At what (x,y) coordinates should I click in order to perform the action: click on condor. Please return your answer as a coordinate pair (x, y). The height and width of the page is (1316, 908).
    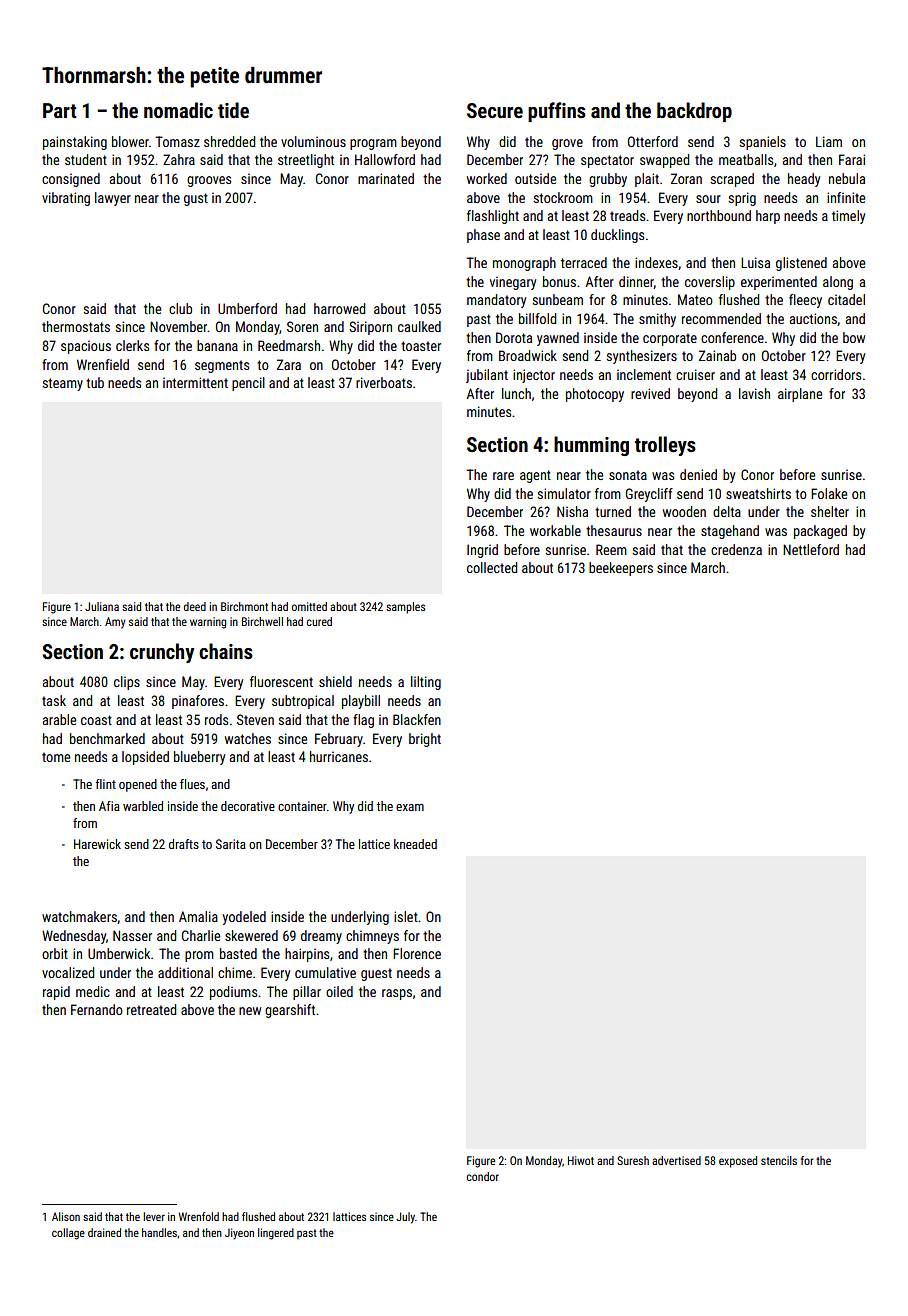
    Looking at the image, I should click on (483, 1176).
